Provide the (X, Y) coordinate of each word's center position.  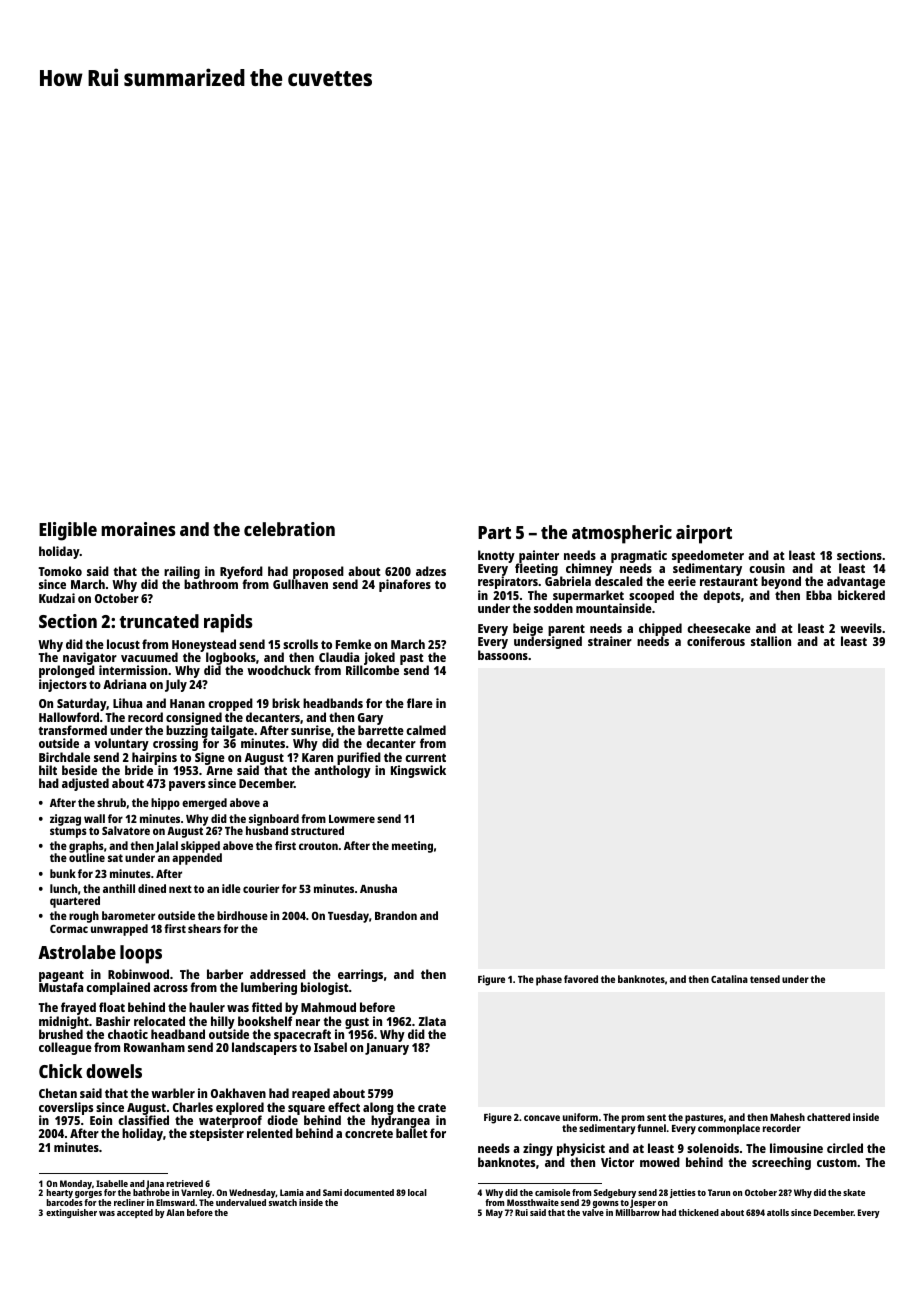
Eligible (68, 531)
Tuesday (348, 917)
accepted (135, 1213)
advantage (856, 582)
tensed (765, 979)
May (494, 1213)
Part (494, 532)
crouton (318, 846)
